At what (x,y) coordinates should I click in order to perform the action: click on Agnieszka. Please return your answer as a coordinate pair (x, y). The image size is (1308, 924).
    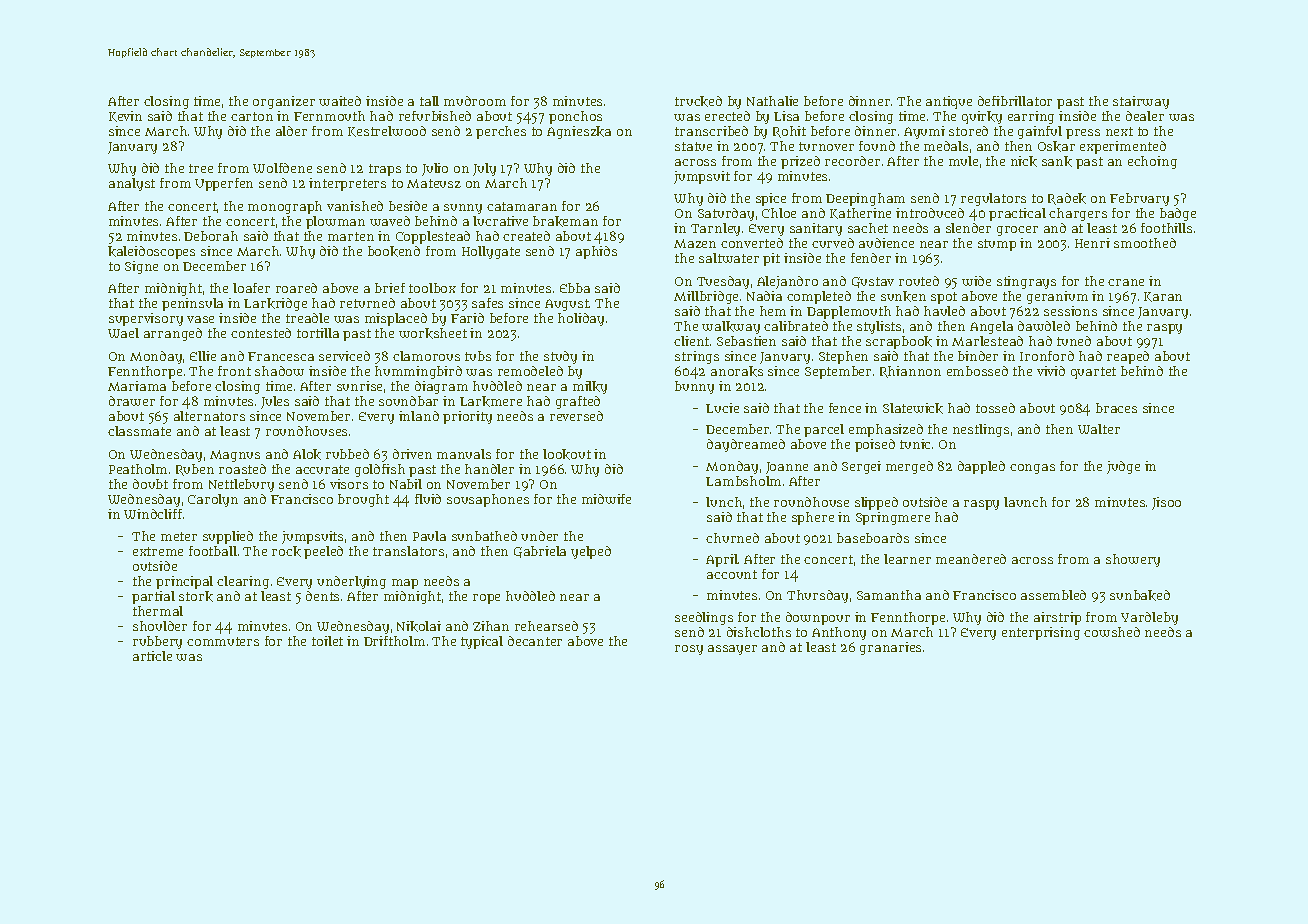
    Looking at the image, I should click on (579, 132).
